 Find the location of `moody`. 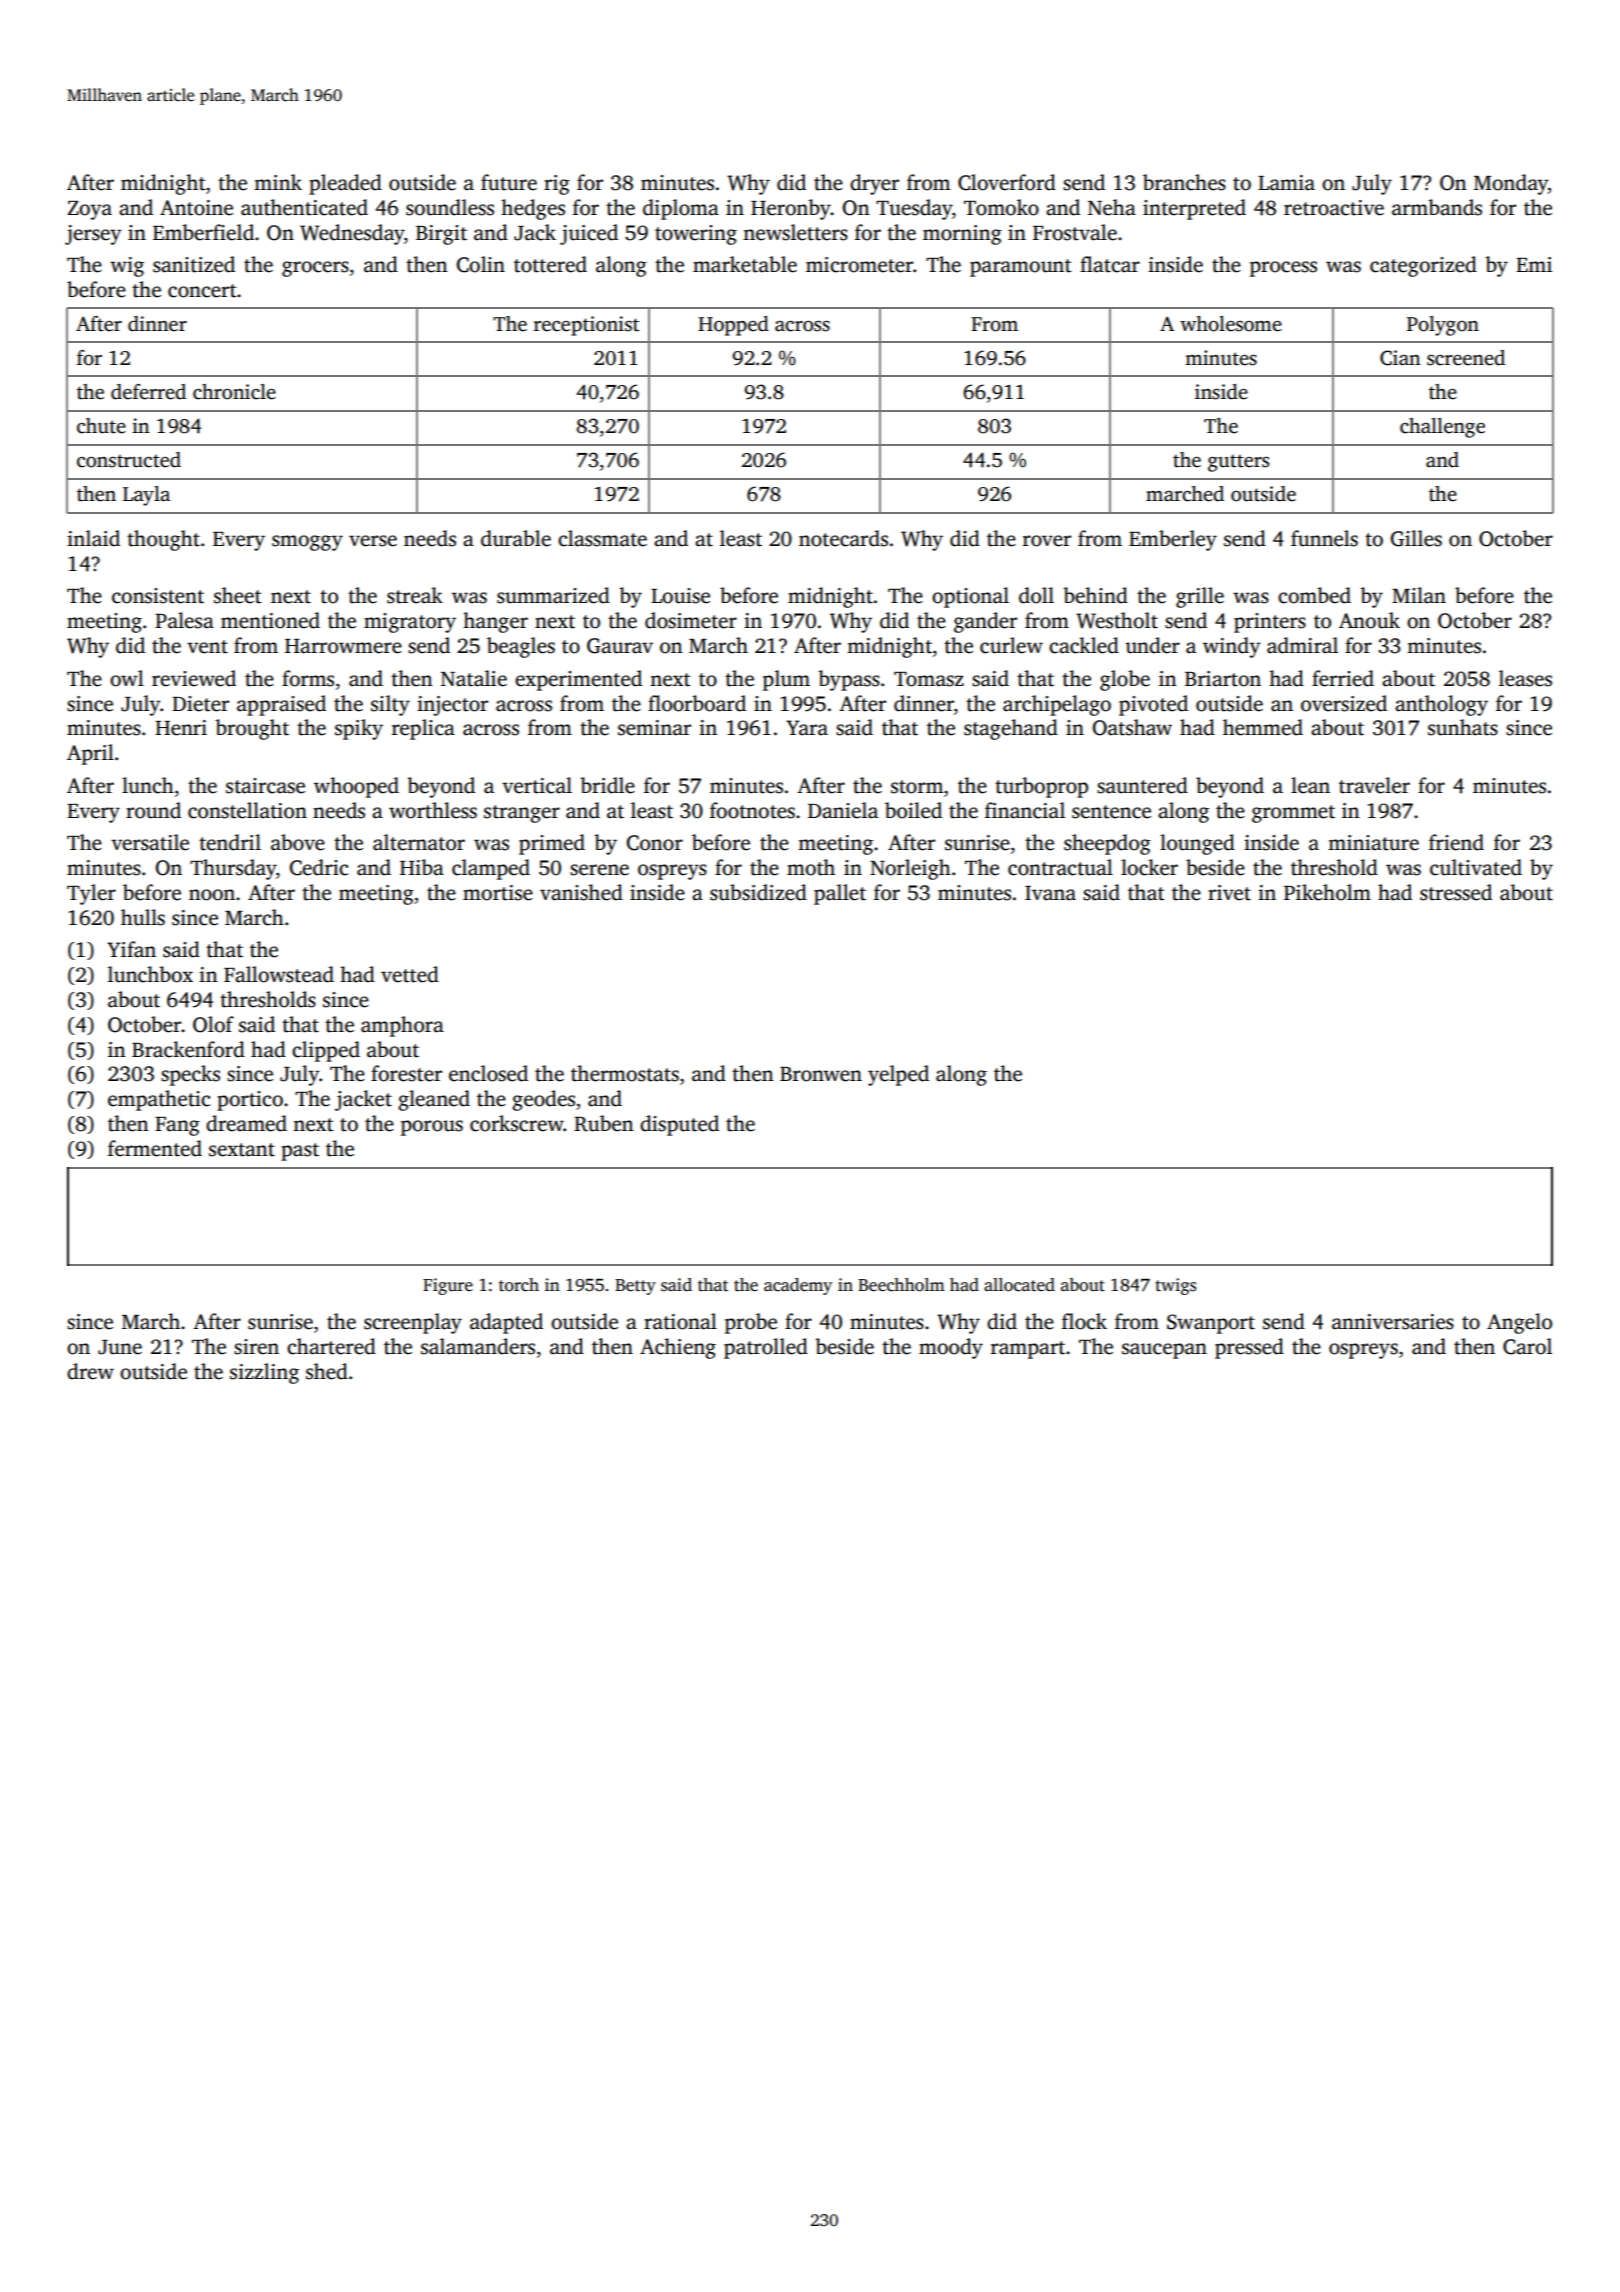

moody is located at coordinates (951, 1348).
